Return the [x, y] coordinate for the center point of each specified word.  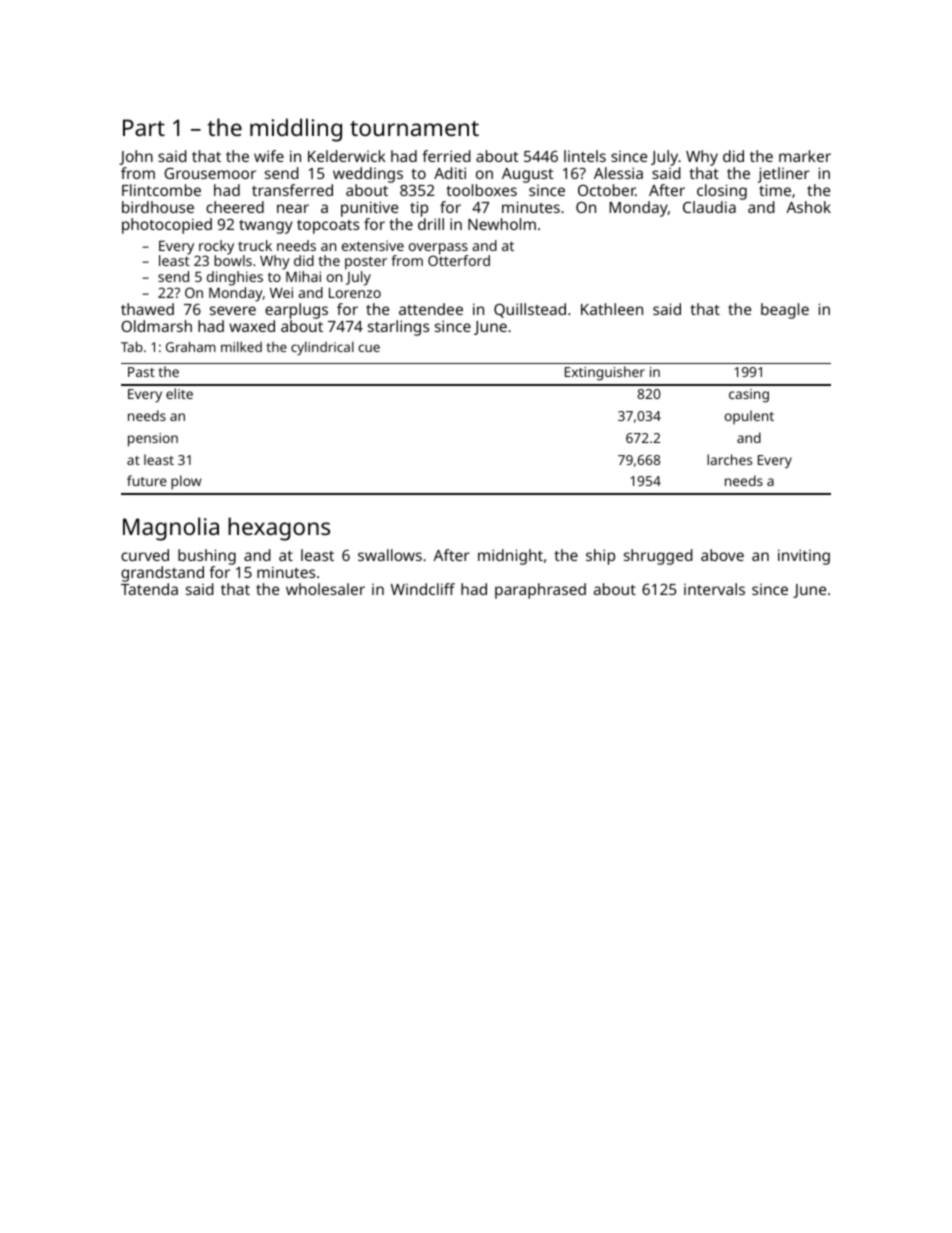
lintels [585, 156]
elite [179, 393]
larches [729, 459]
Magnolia [171, 529]
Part [144, 127]
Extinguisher [605, 373]
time [775, 190]
